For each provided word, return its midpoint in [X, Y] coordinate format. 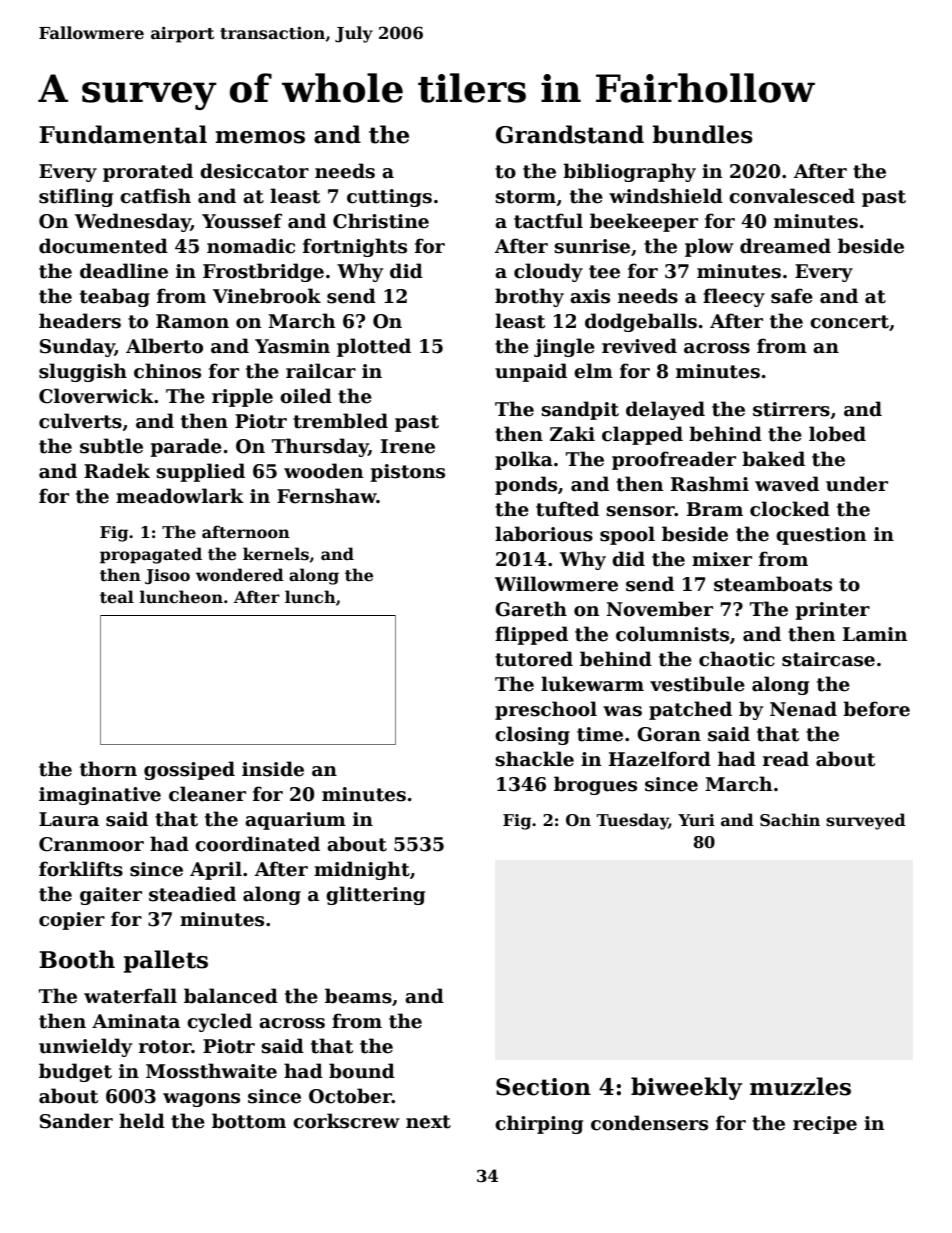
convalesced [792, 196]
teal [117, 597]
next [428, 1122]
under [857, 484]
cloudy [548, 272]
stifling [76, 197]
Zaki [572, 434]
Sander [76, 1121]
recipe [825, 1125]
